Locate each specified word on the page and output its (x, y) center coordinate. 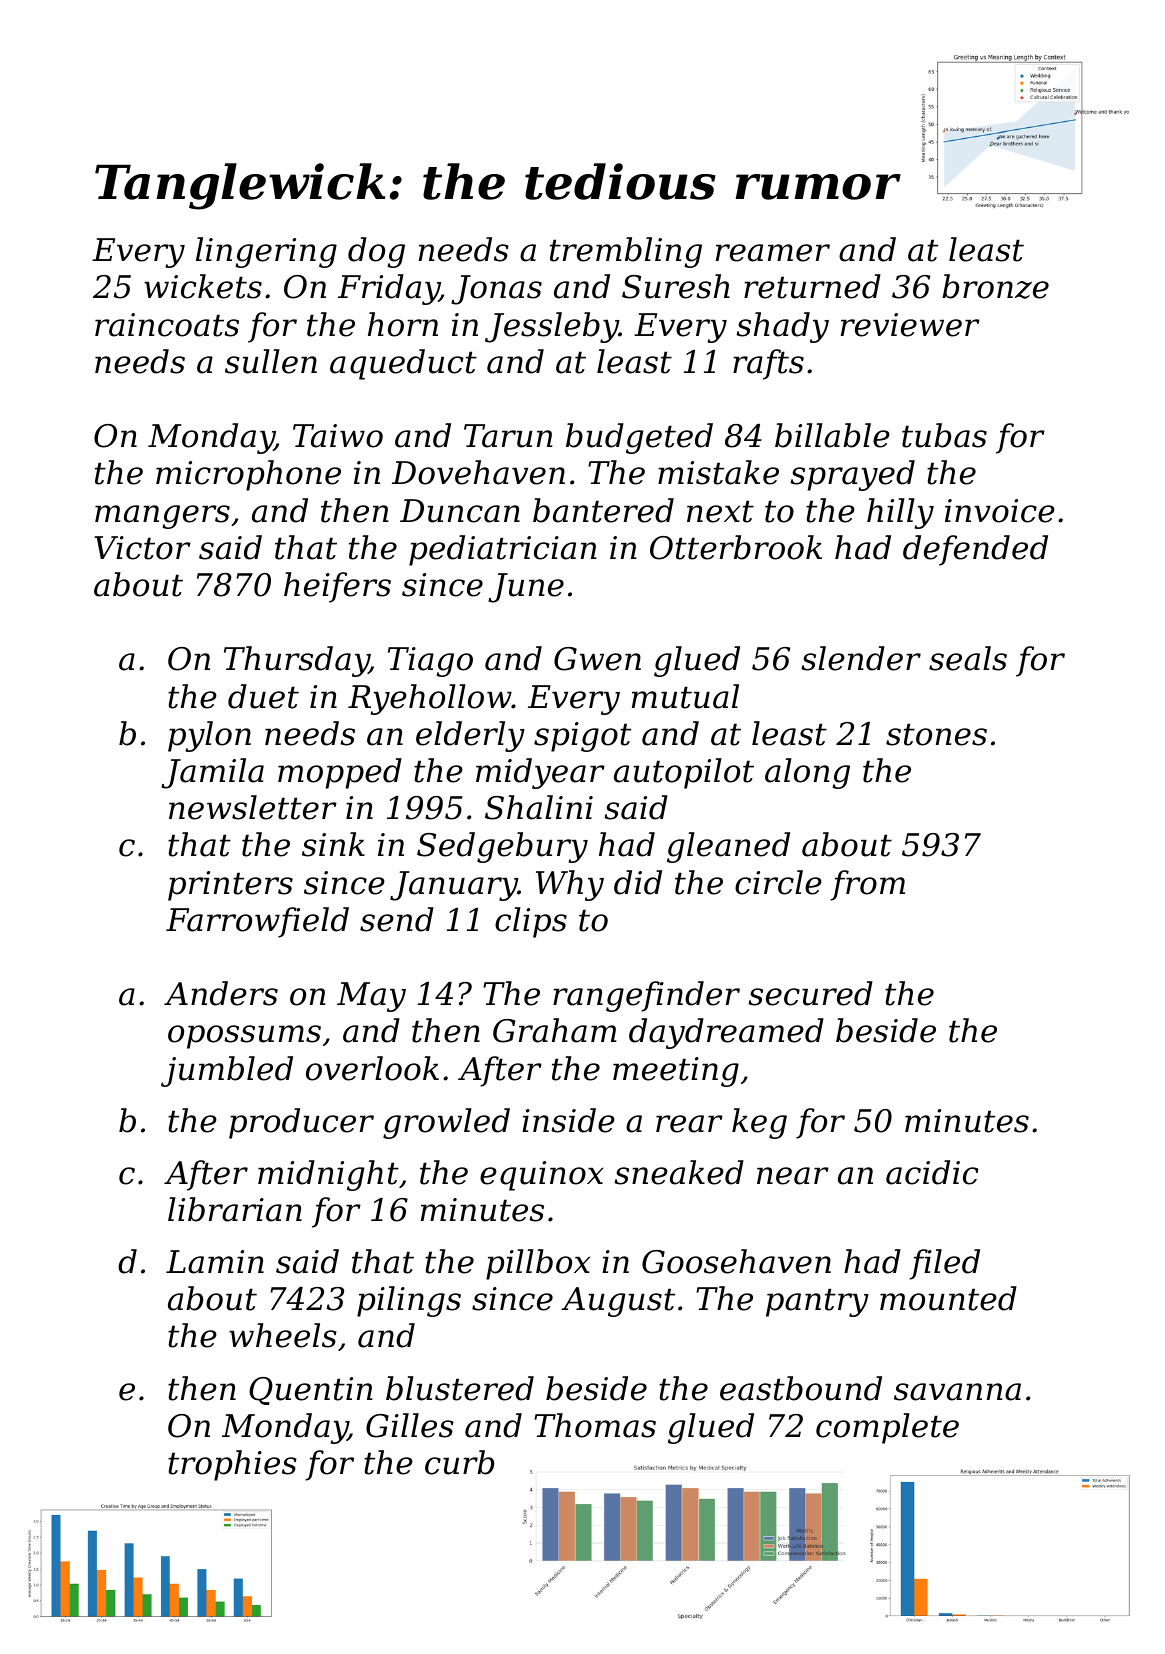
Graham (555, 1030)
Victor (142, 548)
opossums (244, 1037)
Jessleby (552, 327)
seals (968, 658)
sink (333, 844)
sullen (271, 361)
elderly (470, 736)
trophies (232, 1465)
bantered (603, 510)
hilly (900, 513)
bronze (995, 286)
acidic (932, 1172)
